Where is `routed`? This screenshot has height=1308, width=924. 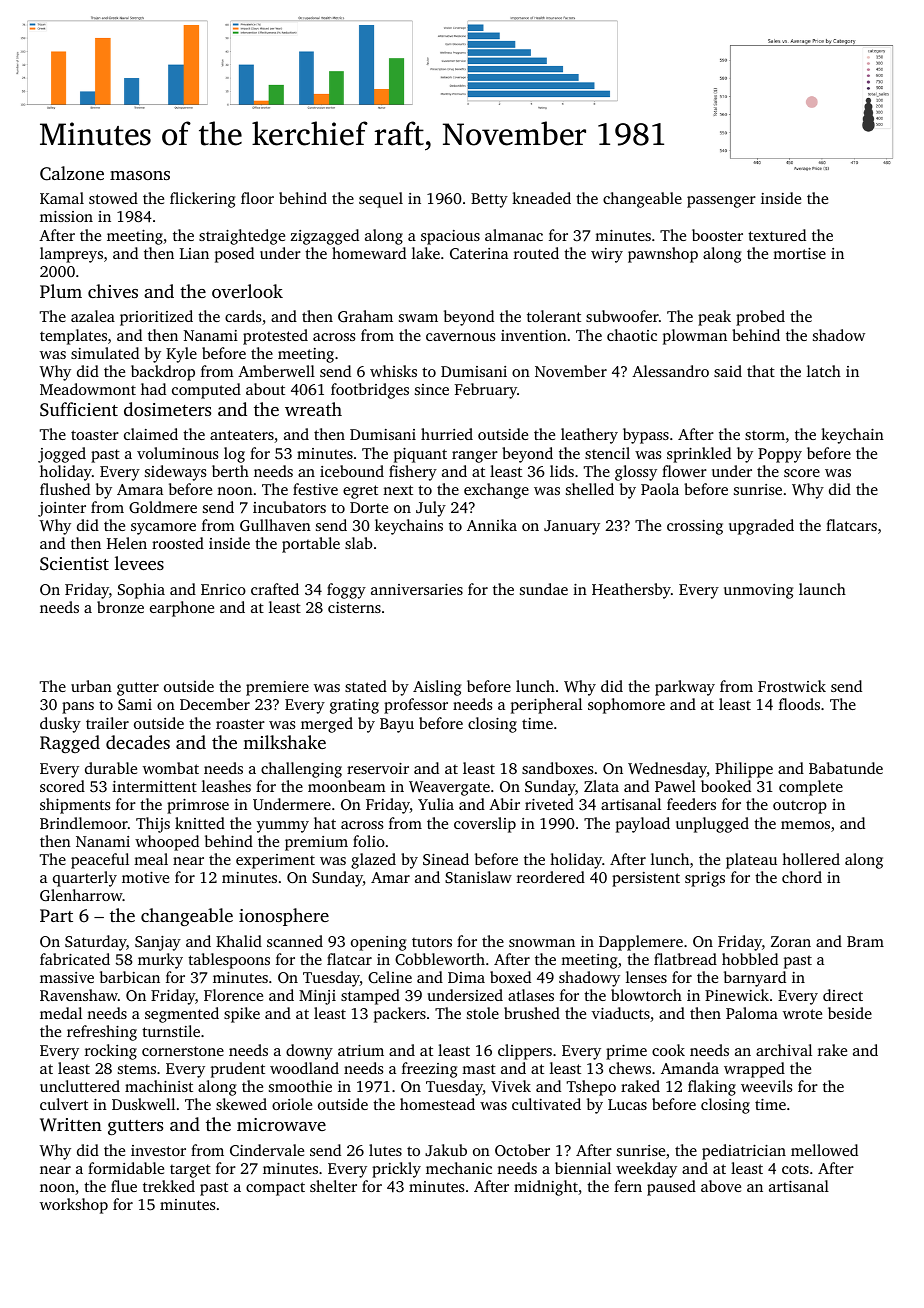
routed is located at coordinates (536, 253).
